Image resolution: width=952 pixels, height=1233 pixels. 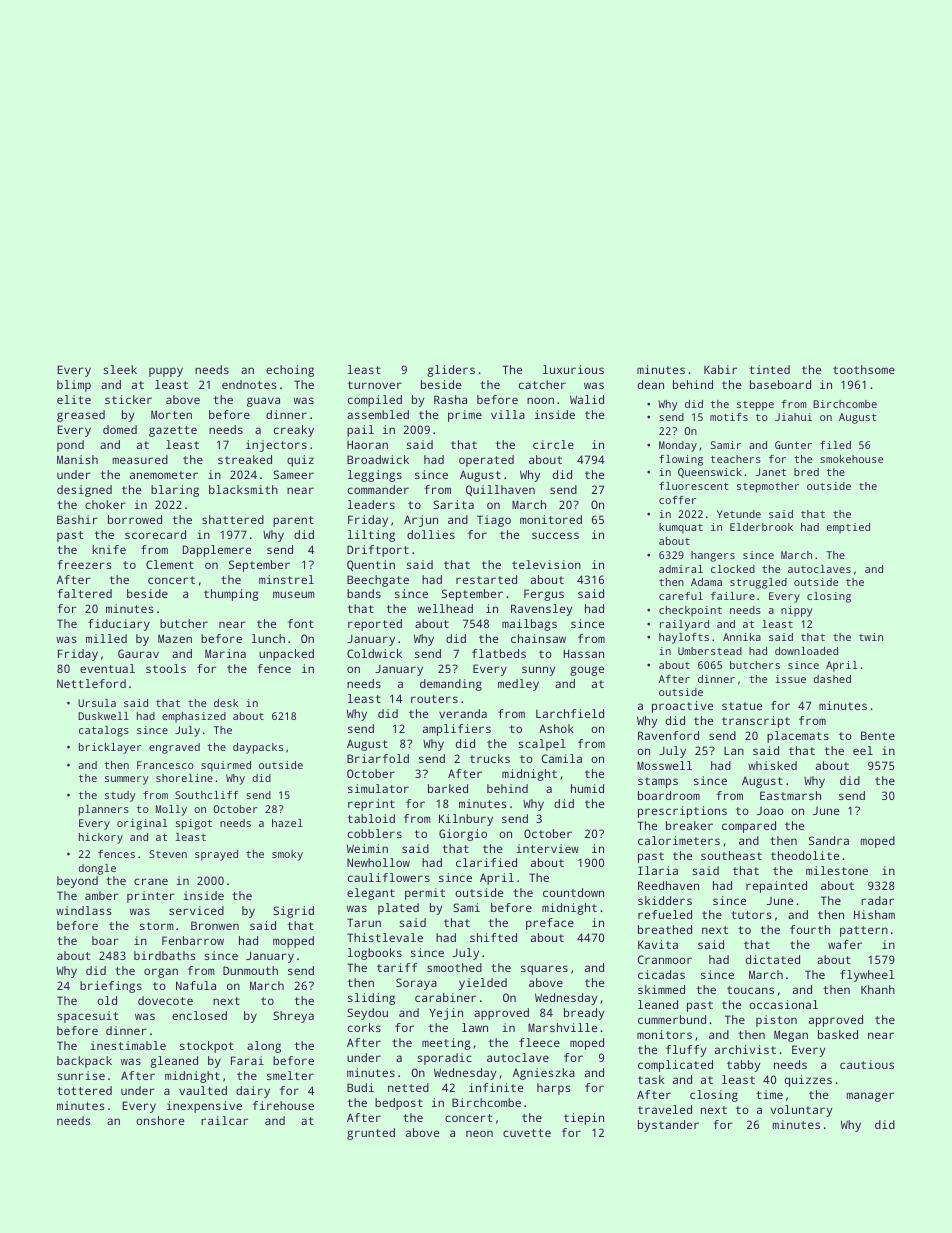 What do you see at coordinates (486, 461) in the screenshot?
I see `operated` at bounding box center [486, 461].
